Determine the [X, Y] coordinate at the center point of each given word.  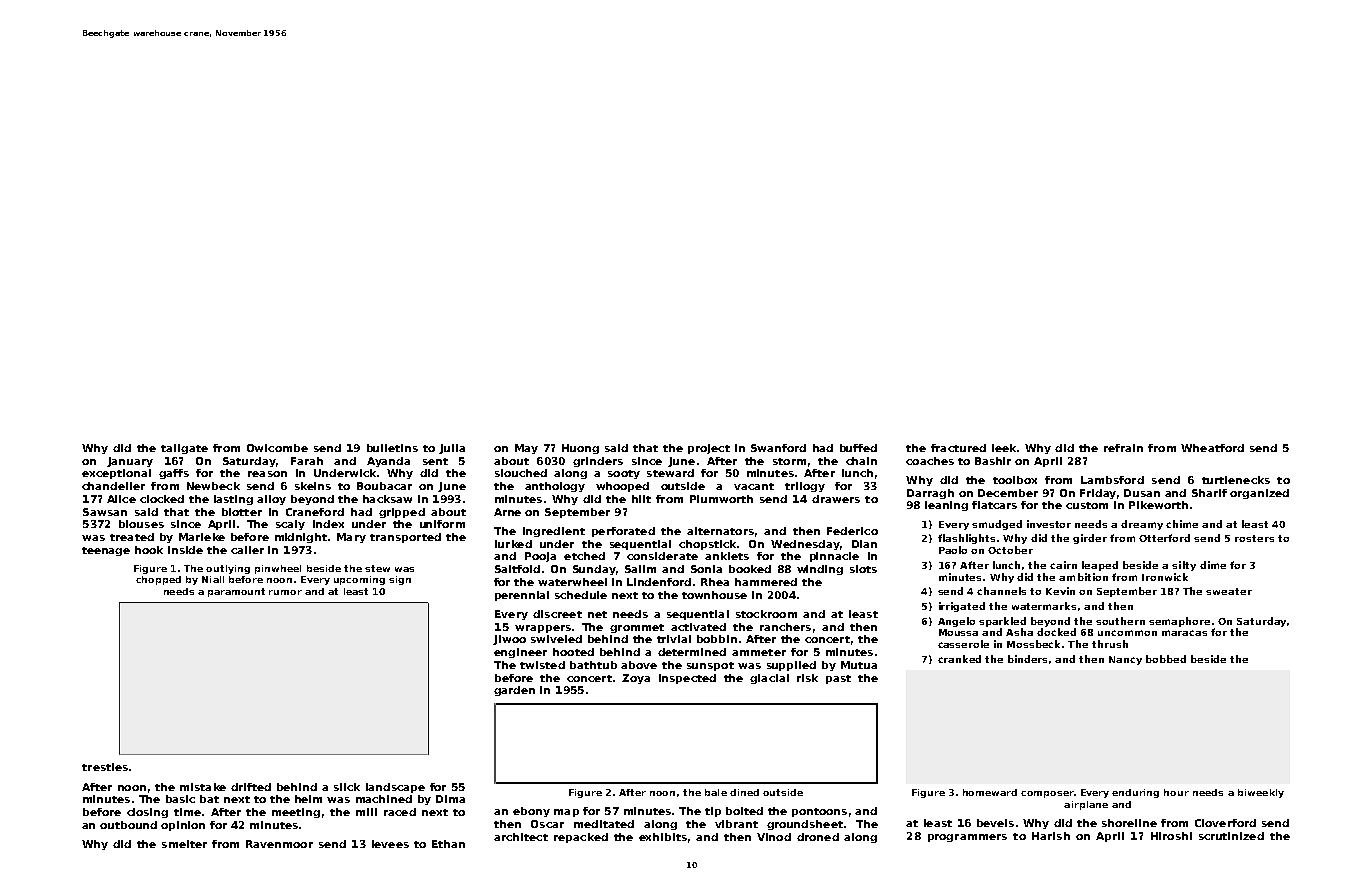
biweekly [1261, 793]
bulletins [392, 448]
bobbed [1166, 659]
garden [514, 691]
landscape [395, 788]
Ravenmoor [279, 844]
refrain [1123, 448]
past [838, 679]
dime [1213, 565]
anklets [727, 556]
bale [716, 792]
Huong [580, 449]
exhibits [663, 837]
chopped [158, 580]
